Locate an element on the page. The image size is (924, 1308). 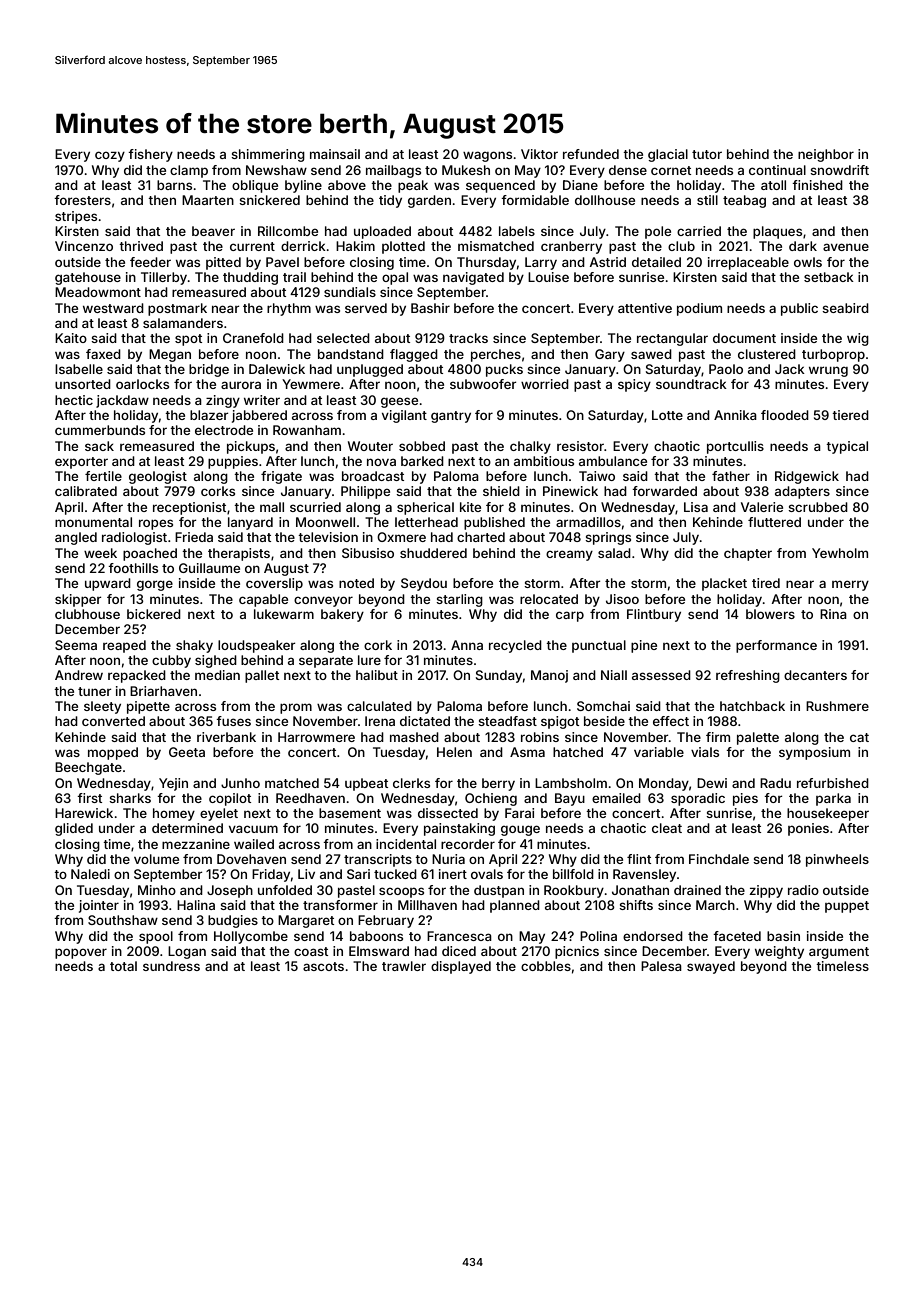
Anna is located at coordinates (467, 645).
